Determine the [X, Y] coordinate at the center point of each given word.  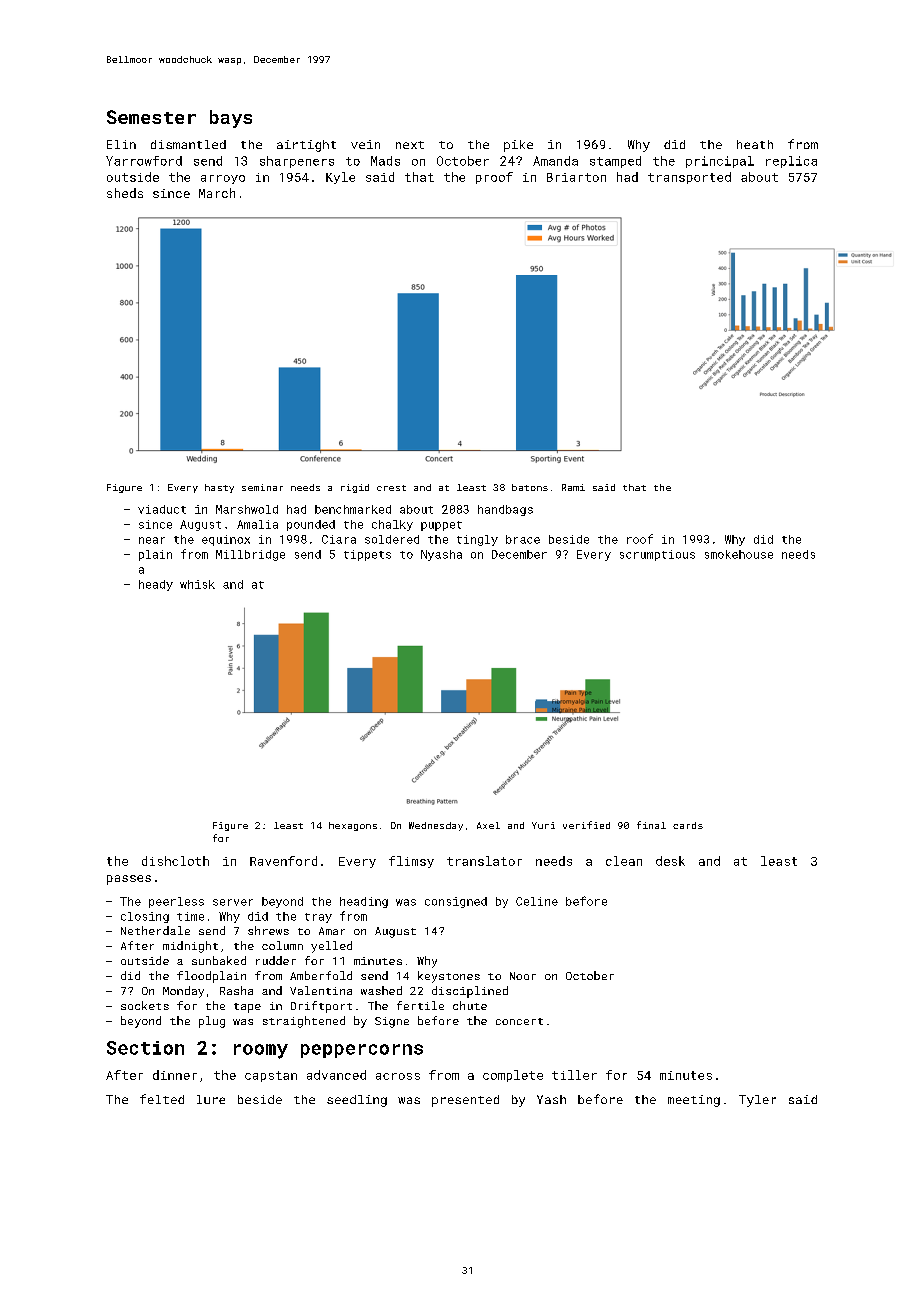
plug [212, 1022]
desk [670, 861]
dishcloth [175, 861]
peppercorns [362, 1051]
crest [391, 488]
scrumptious [657, 555]
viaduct [162, 509]
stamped [615, 162]
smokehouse [739, 554]
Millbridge [250, 555]
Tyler [757, 1101]
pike [518, 146]
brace [523, 539]
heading [364, 902]
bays [231, 119]
